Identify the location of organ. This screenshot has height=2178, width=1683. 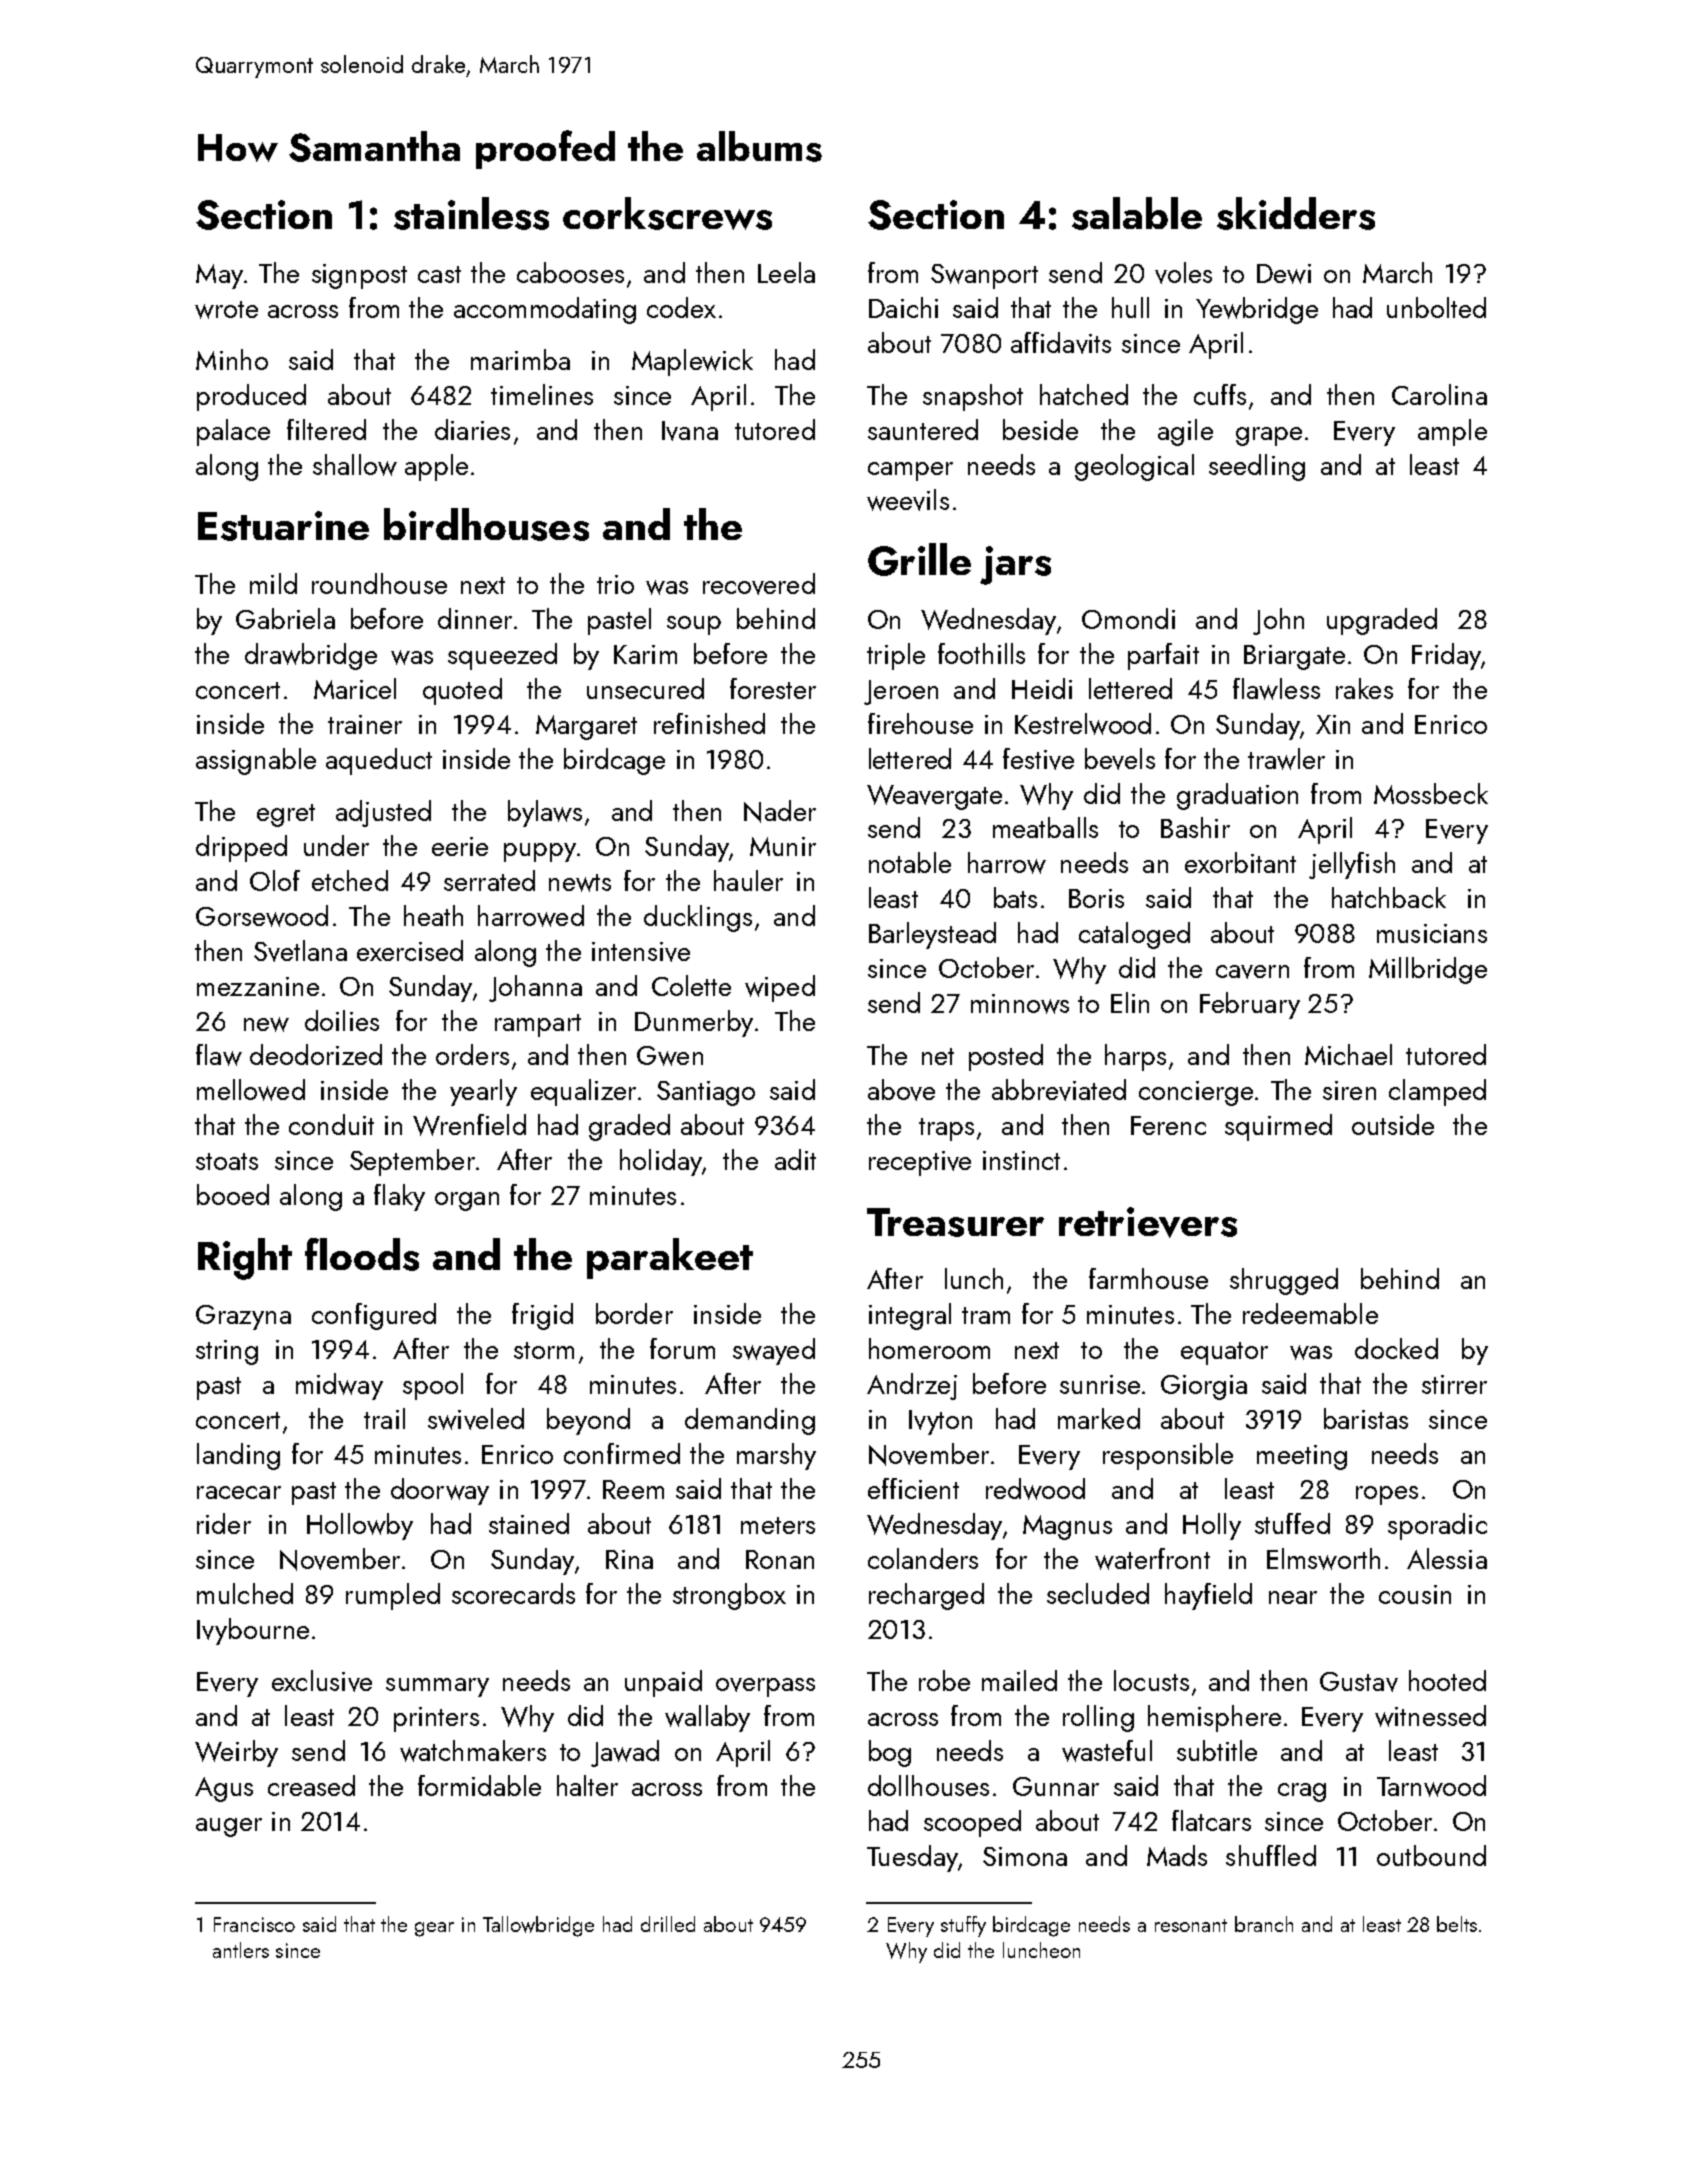
(467, 1201).
